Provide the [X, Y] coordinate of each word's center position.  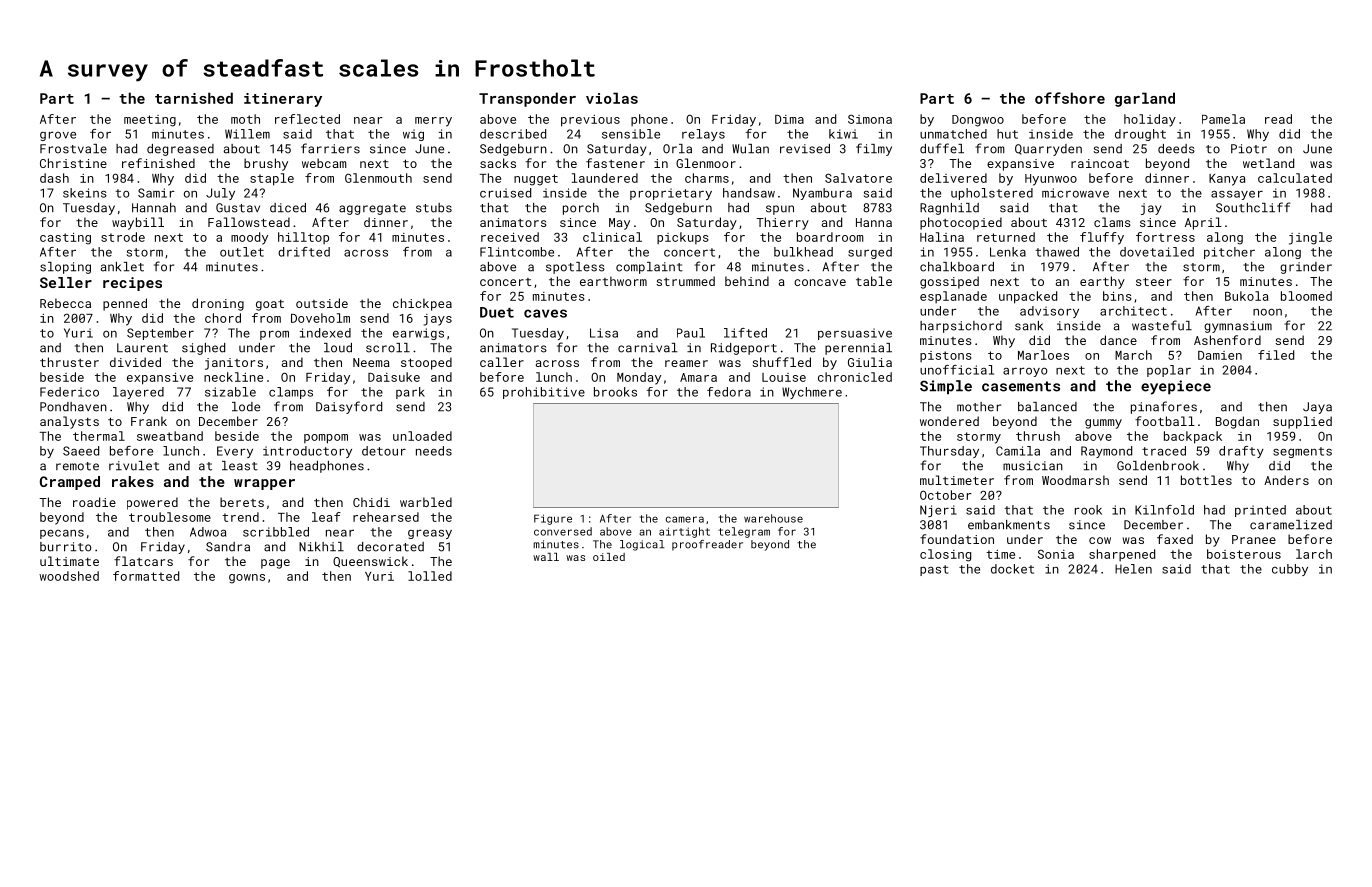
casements [1021, 386]
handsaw [749, 193]
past [934, 570]
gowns [247, 579]
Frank [149, 421]
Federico [69, 392]
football [1165, 421]
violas [612, 98]
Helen [1133, 569]
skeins [85, 193]
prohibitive [544, 393]
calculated [1295, 178]
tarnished [194, 98]
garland [1145, 99]
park [410, 393]
